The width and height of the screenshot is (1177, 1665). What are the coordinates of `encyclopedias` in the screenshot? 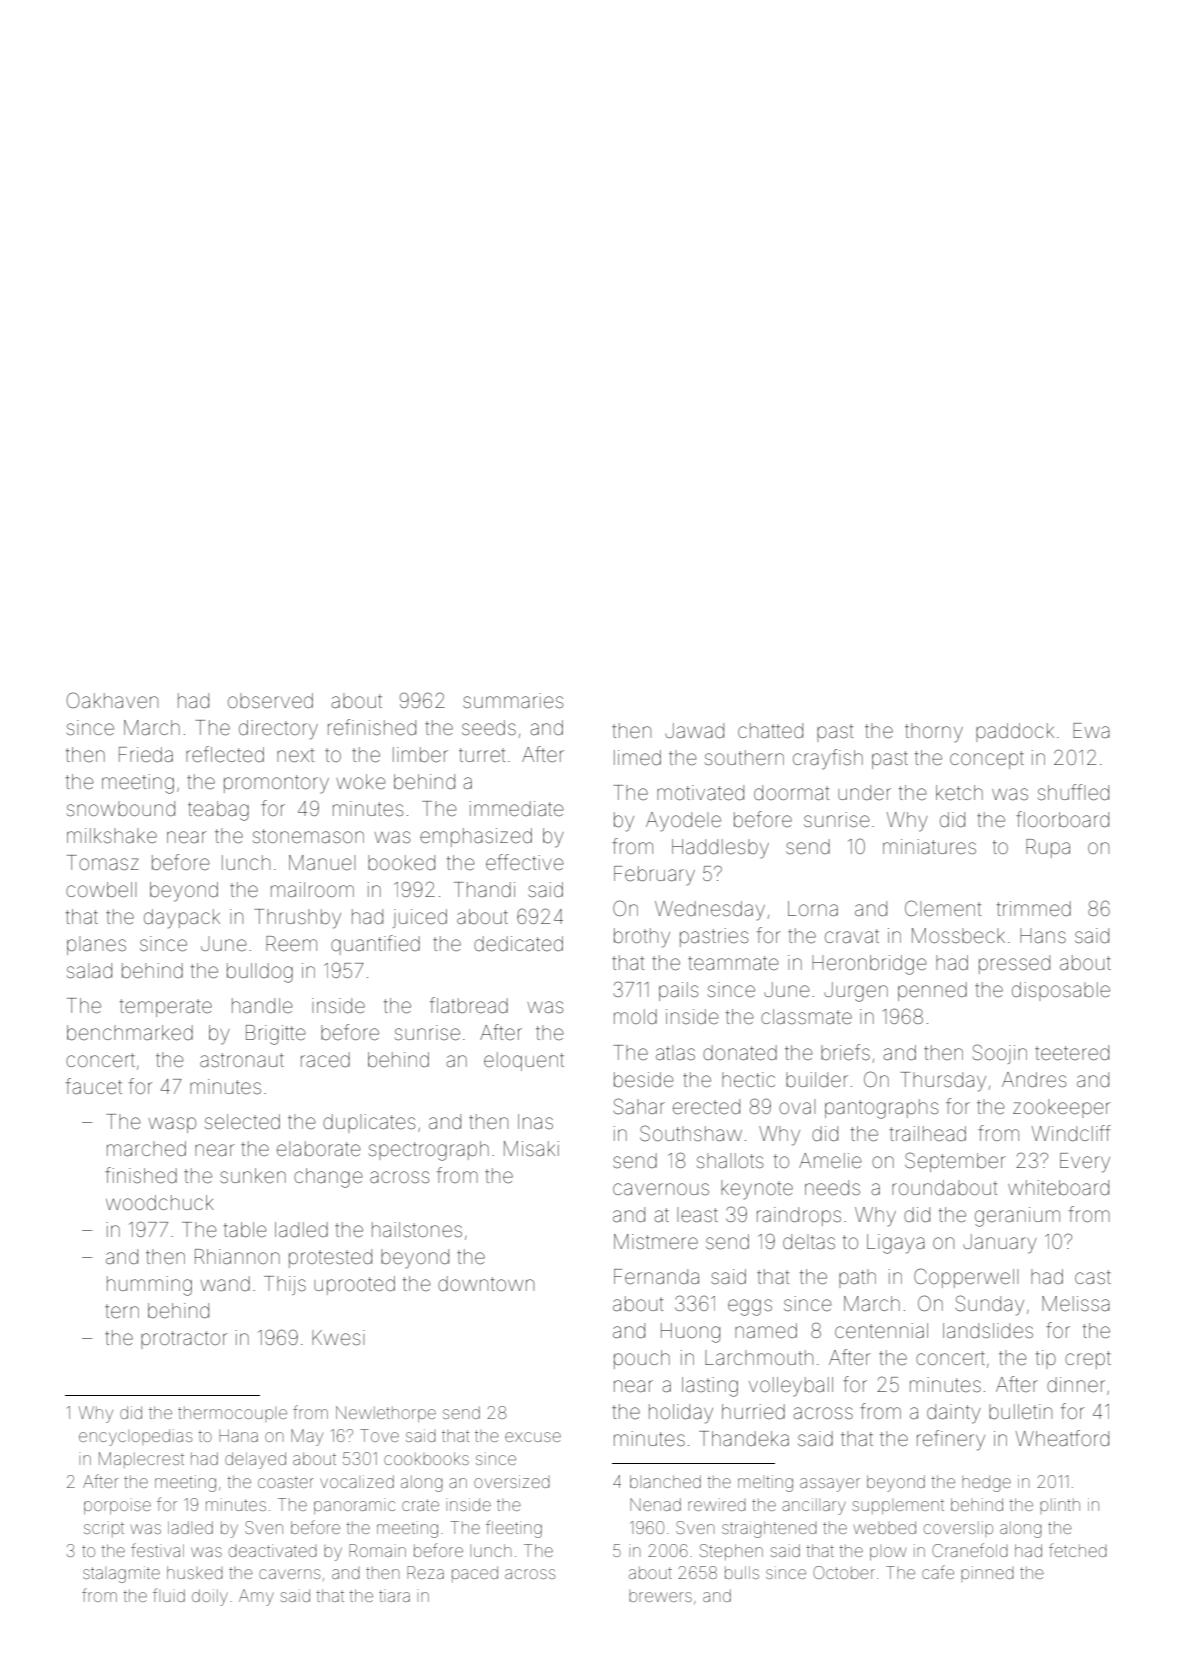 It's located at (135, 1437).
